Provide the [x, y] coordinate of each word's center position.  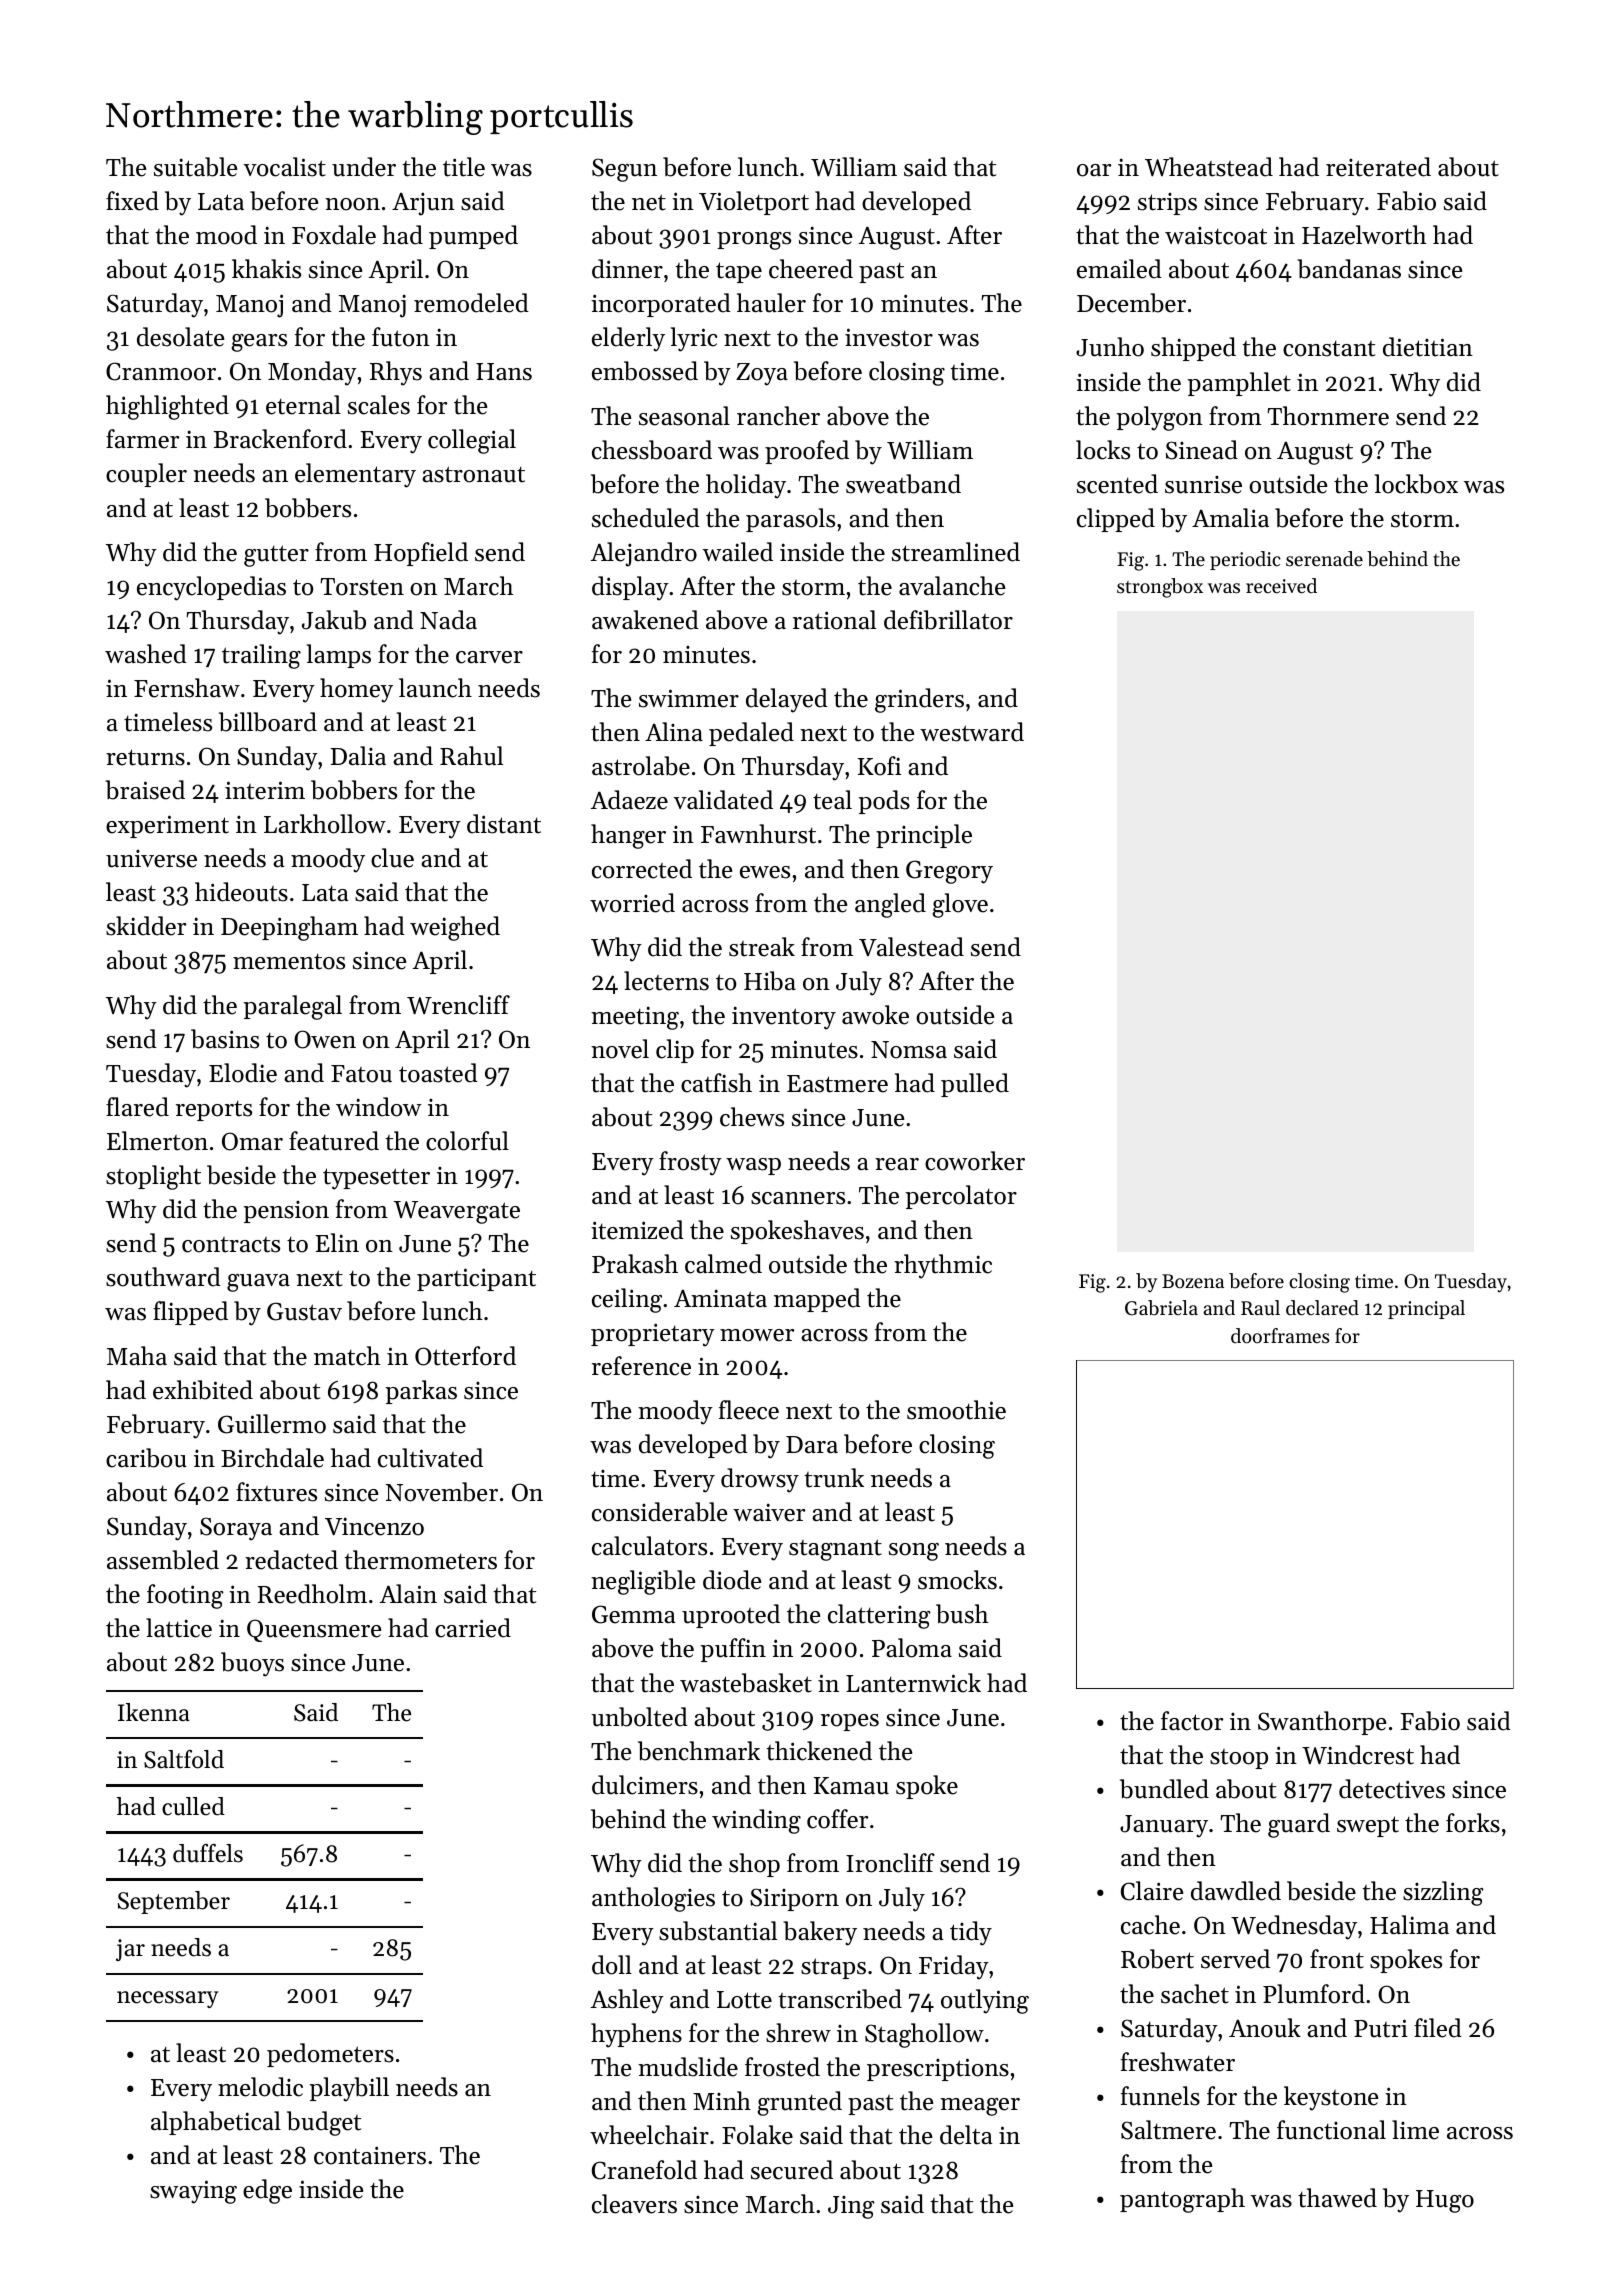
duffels [208, 1853]
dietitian [1428, 347]
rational [834, 620]
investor [889, 337]
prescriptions [938, 2069]
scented [1117, 484]
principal [1426, 1309]
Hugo [1445, 2201]
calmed [723, 1264]
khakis [266, 269]
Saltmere [1168, 2130]
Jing [851, 2207]
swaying [193, 2192]
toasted [438, 1073]
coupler [146, 475]
